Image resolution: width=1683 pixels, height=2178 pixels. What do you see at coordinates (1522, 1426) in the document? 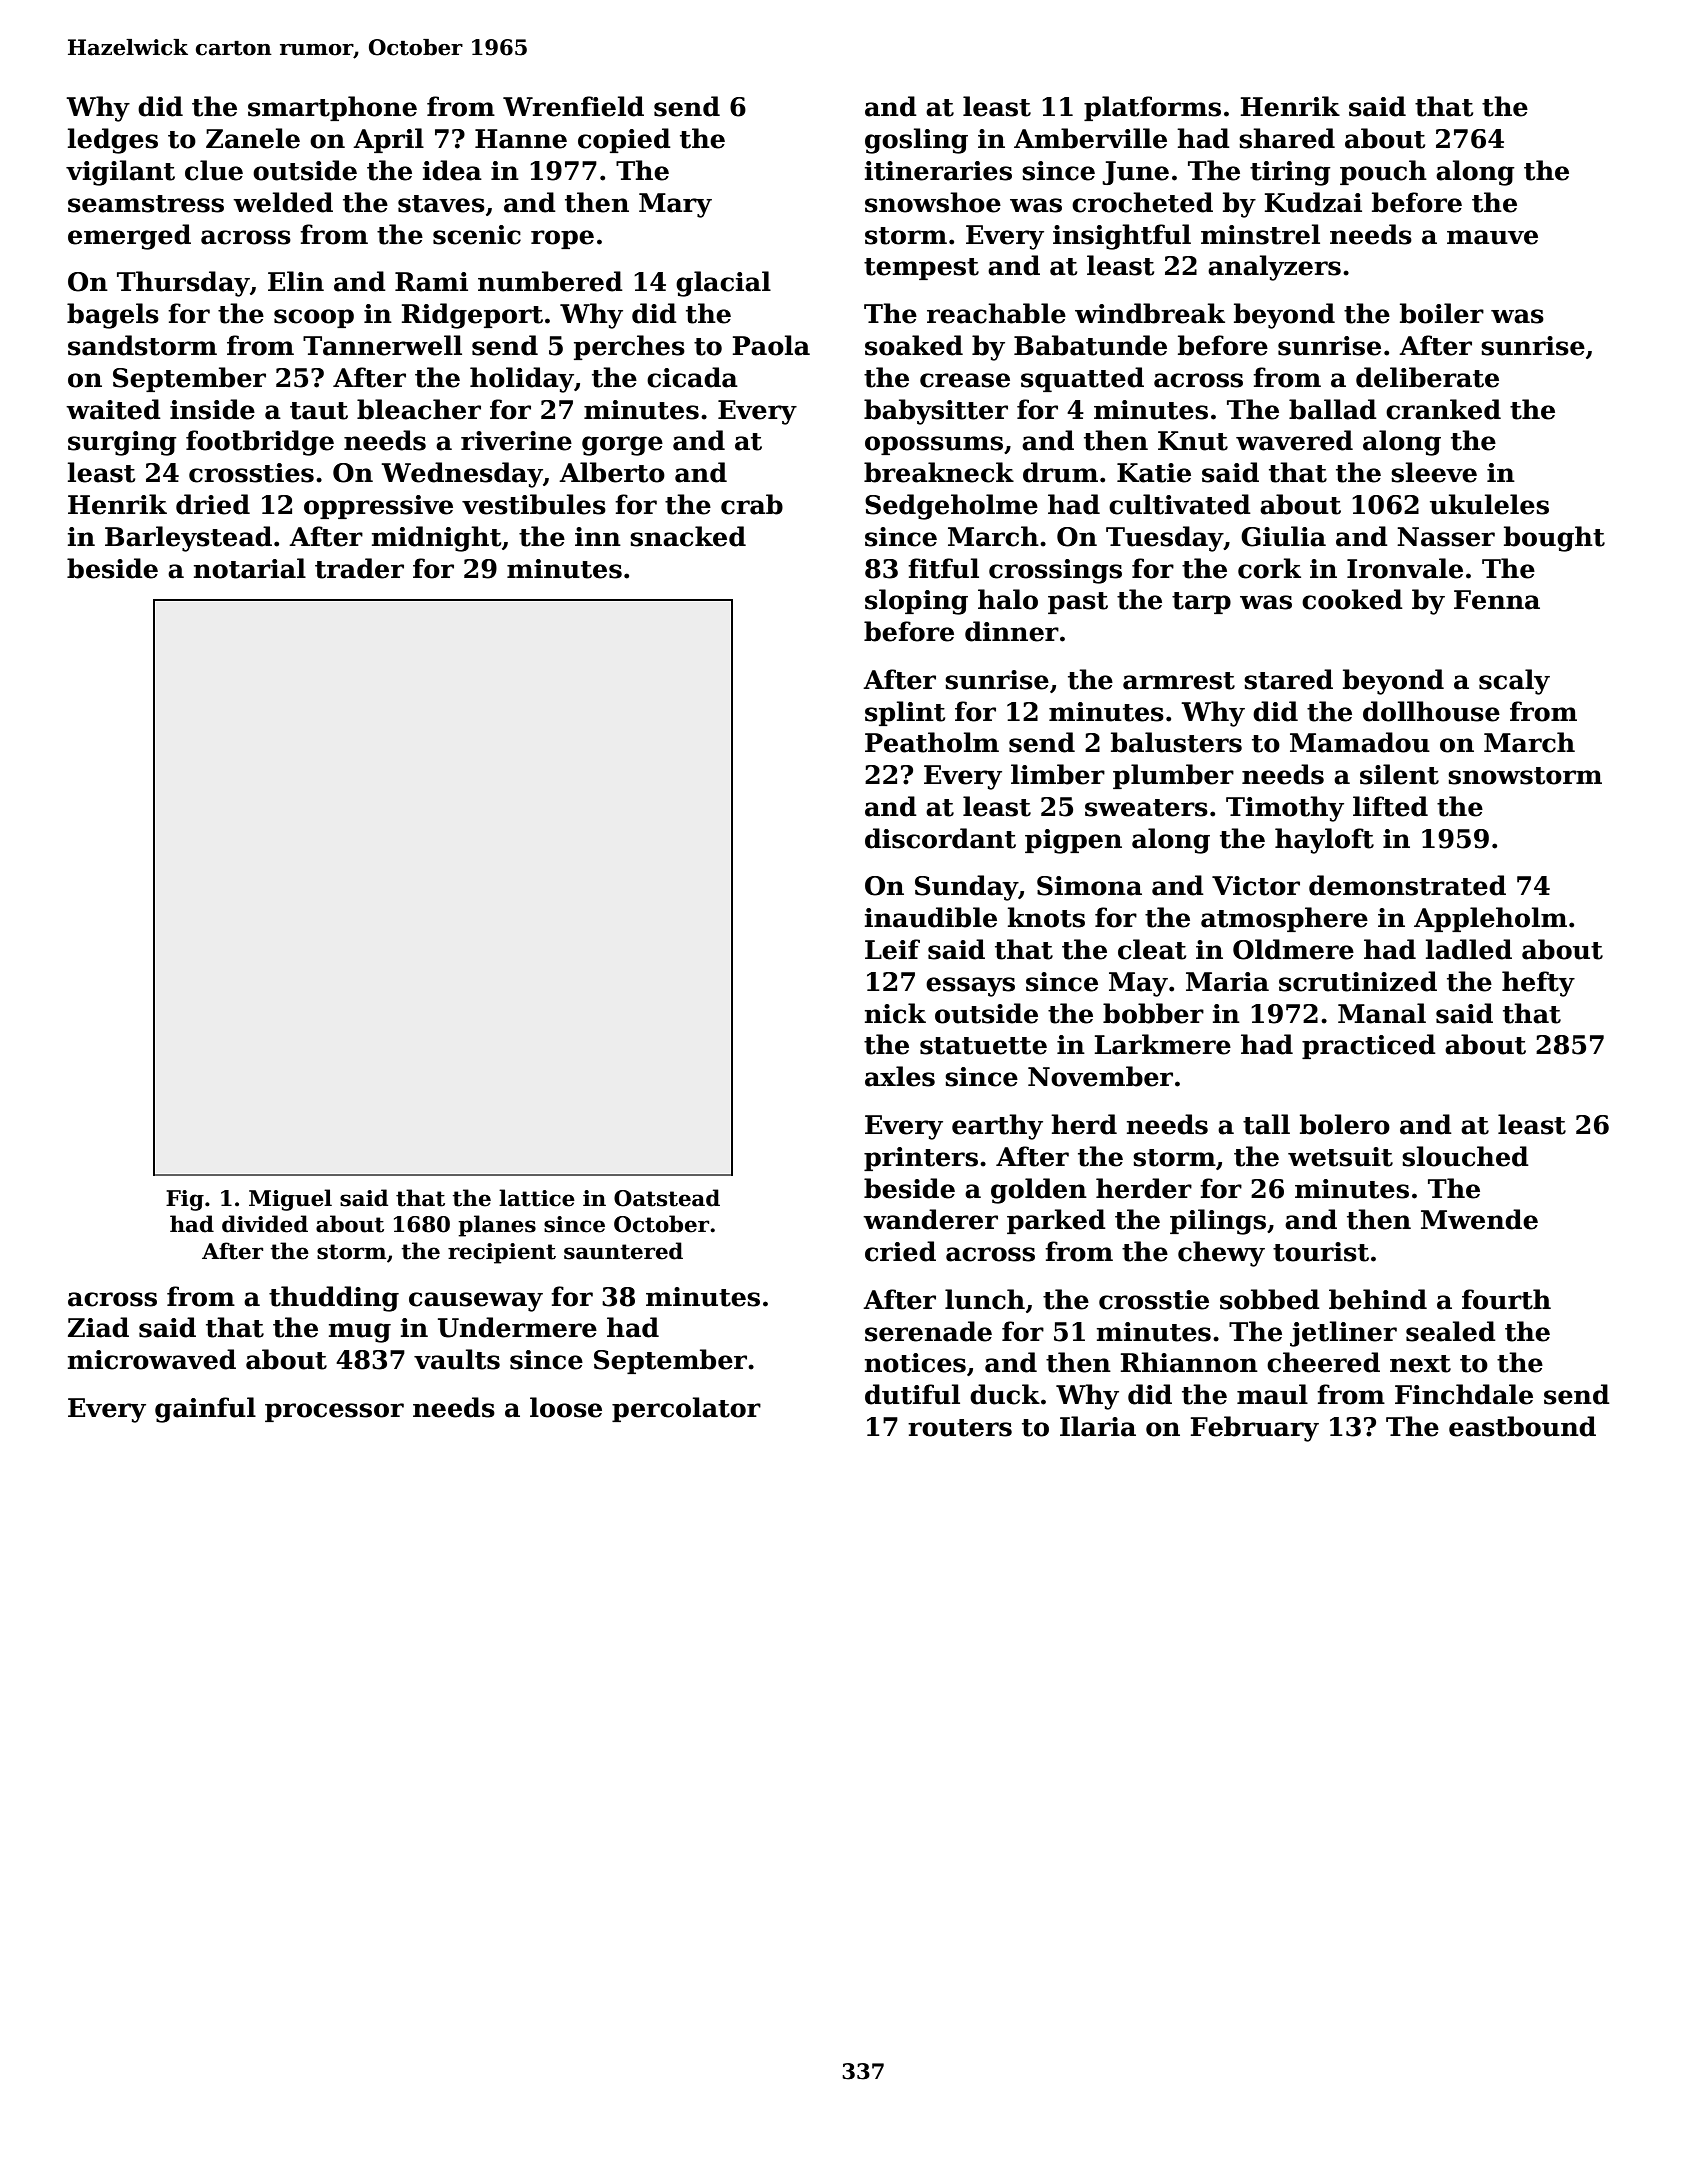
I see `eastbound` at bounding box center [1522, 1426].
